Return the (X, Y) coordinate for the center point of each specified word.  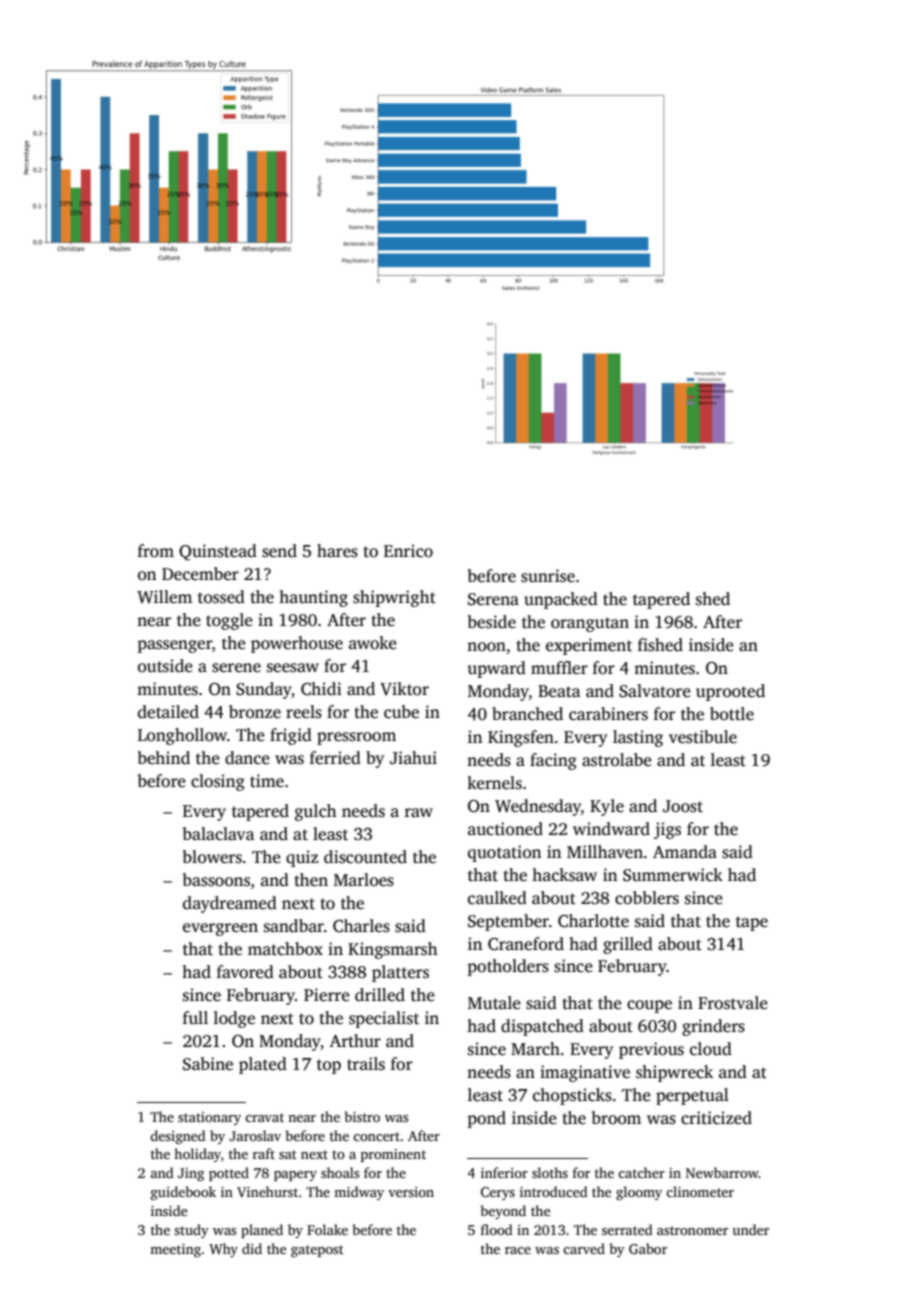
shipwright (394, 598)
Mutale (494, 1002)
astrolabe (617, 760)
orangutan (590, 624)
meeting (175, 1250)
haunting (313, 598)
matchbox (285, 949)
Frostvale (733, 1003)
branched (527, 714)
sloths (550, 1172)
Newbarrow (722, 1172)
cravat (264, 1117)
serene (236, 668)
